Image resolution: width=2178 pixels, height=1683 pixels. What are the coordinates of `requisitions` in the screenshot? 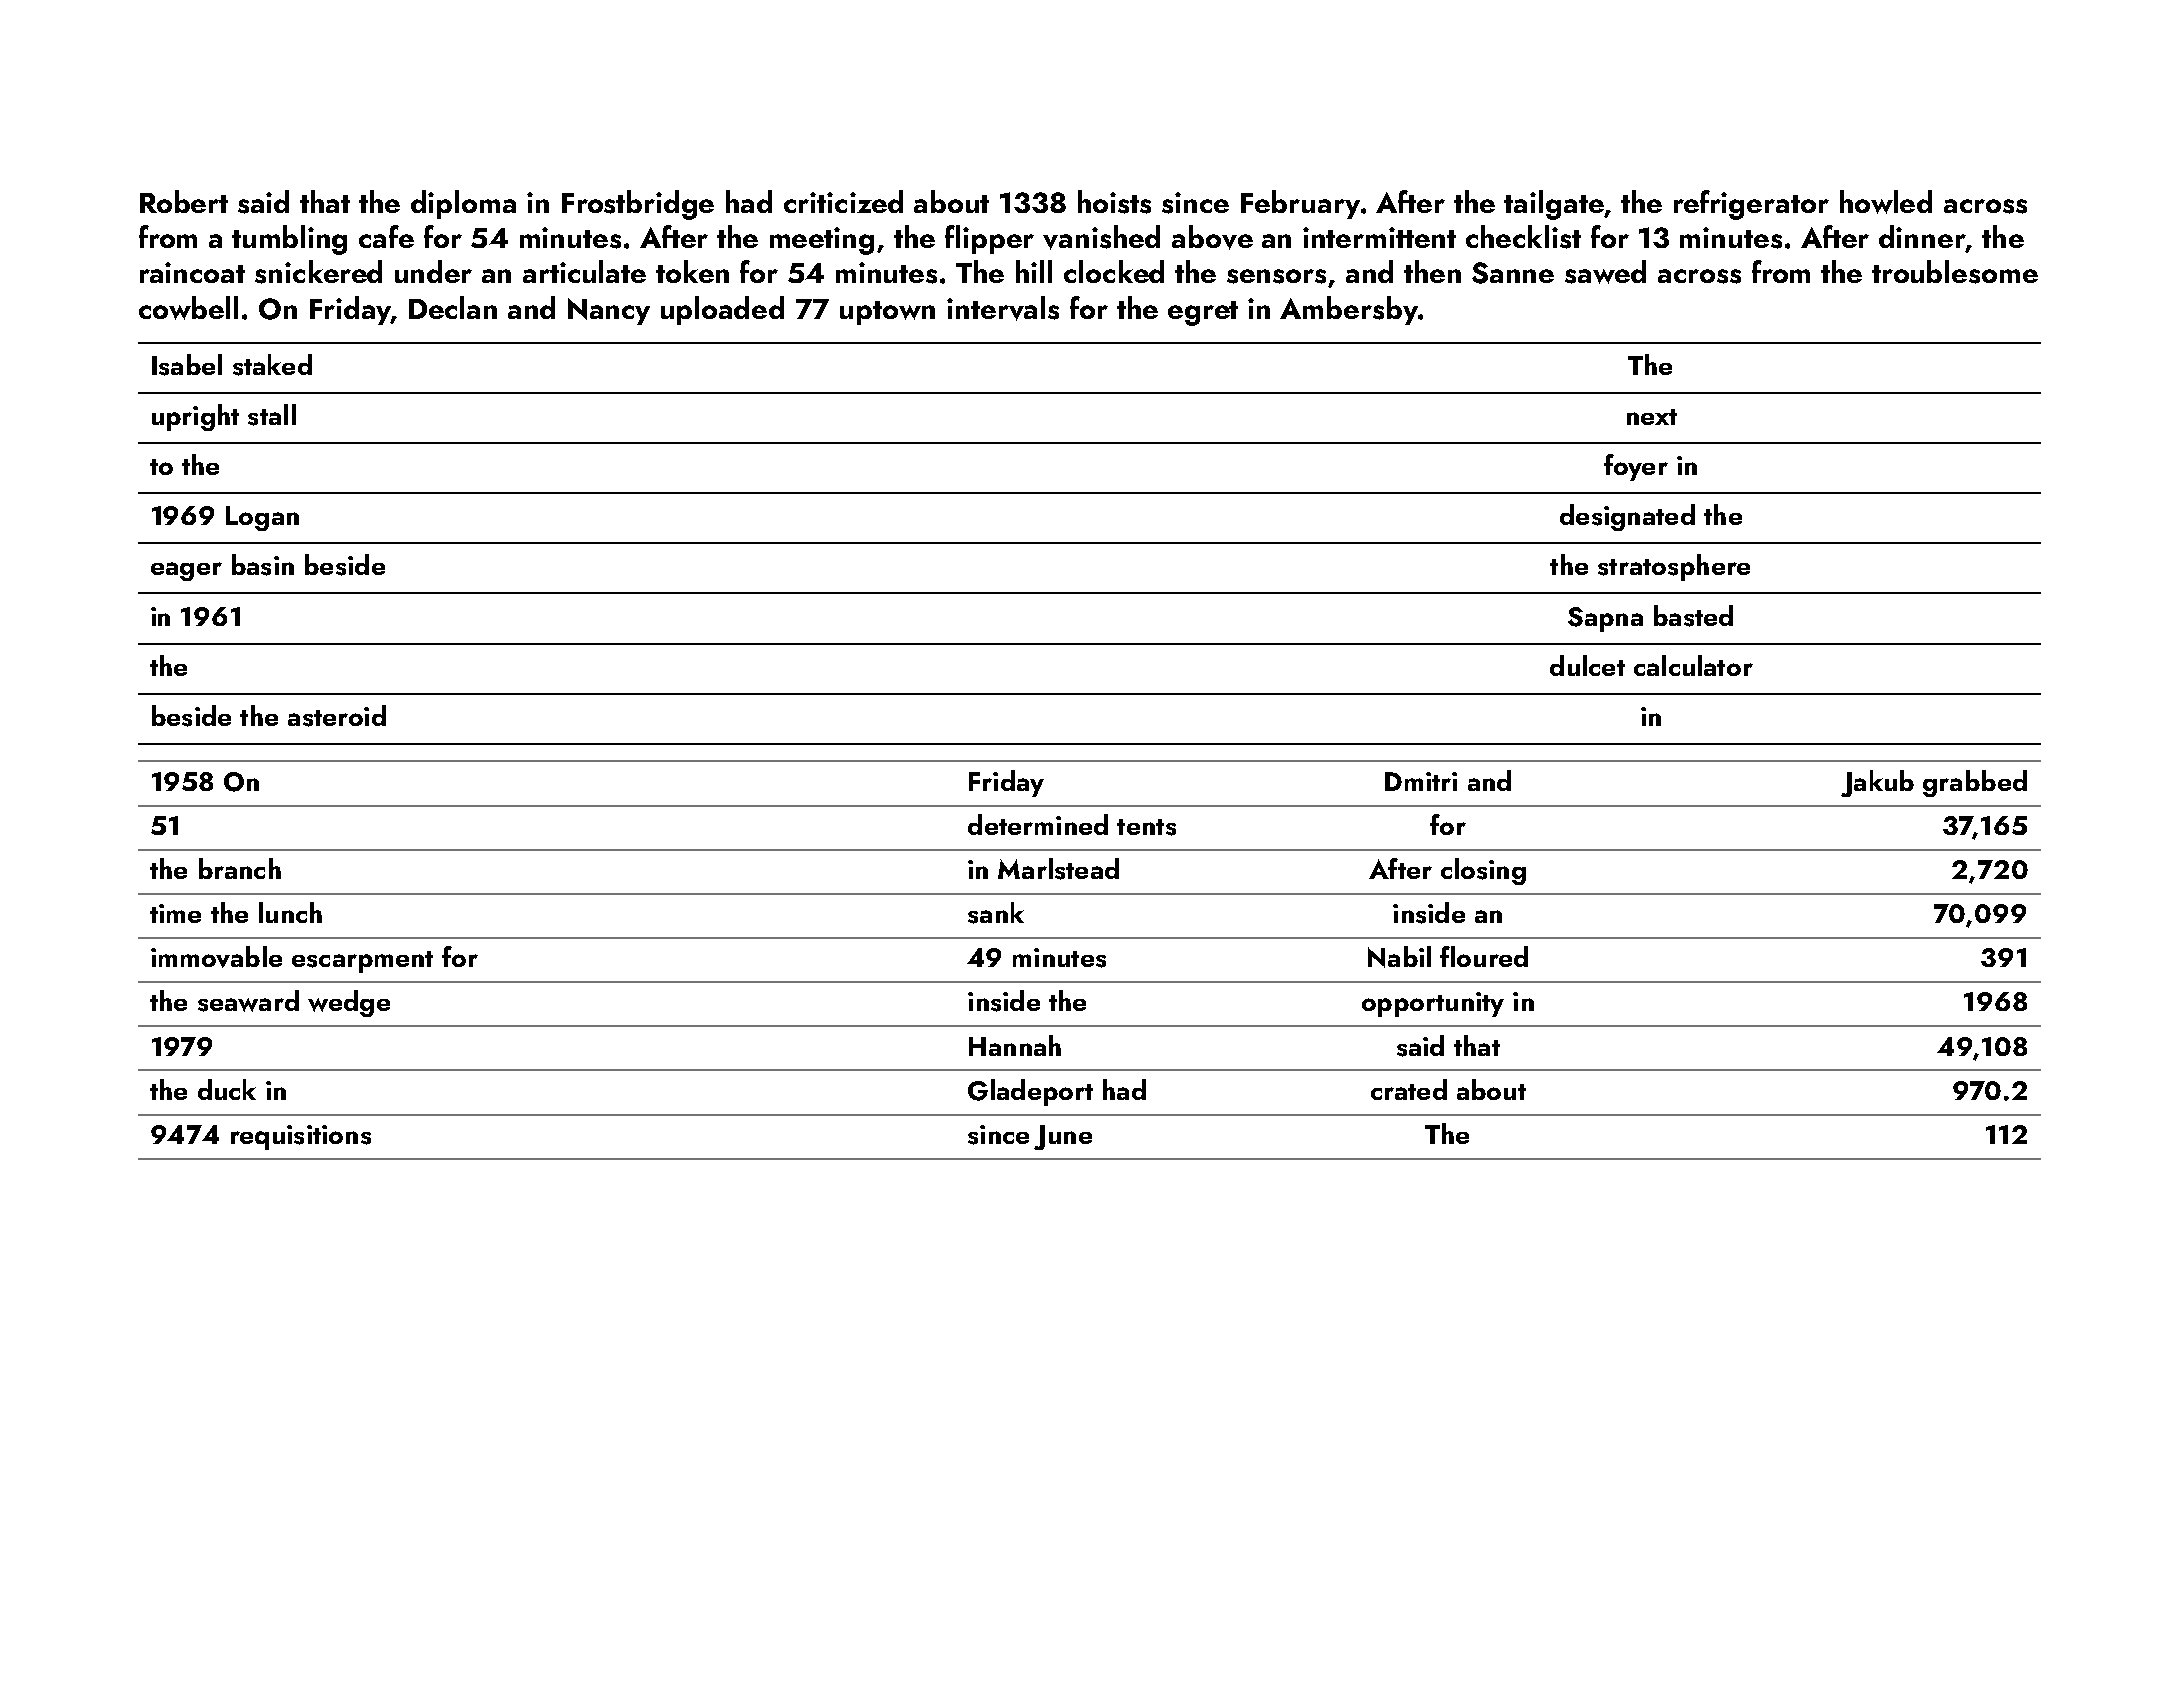 It's located at (301, 1137).
